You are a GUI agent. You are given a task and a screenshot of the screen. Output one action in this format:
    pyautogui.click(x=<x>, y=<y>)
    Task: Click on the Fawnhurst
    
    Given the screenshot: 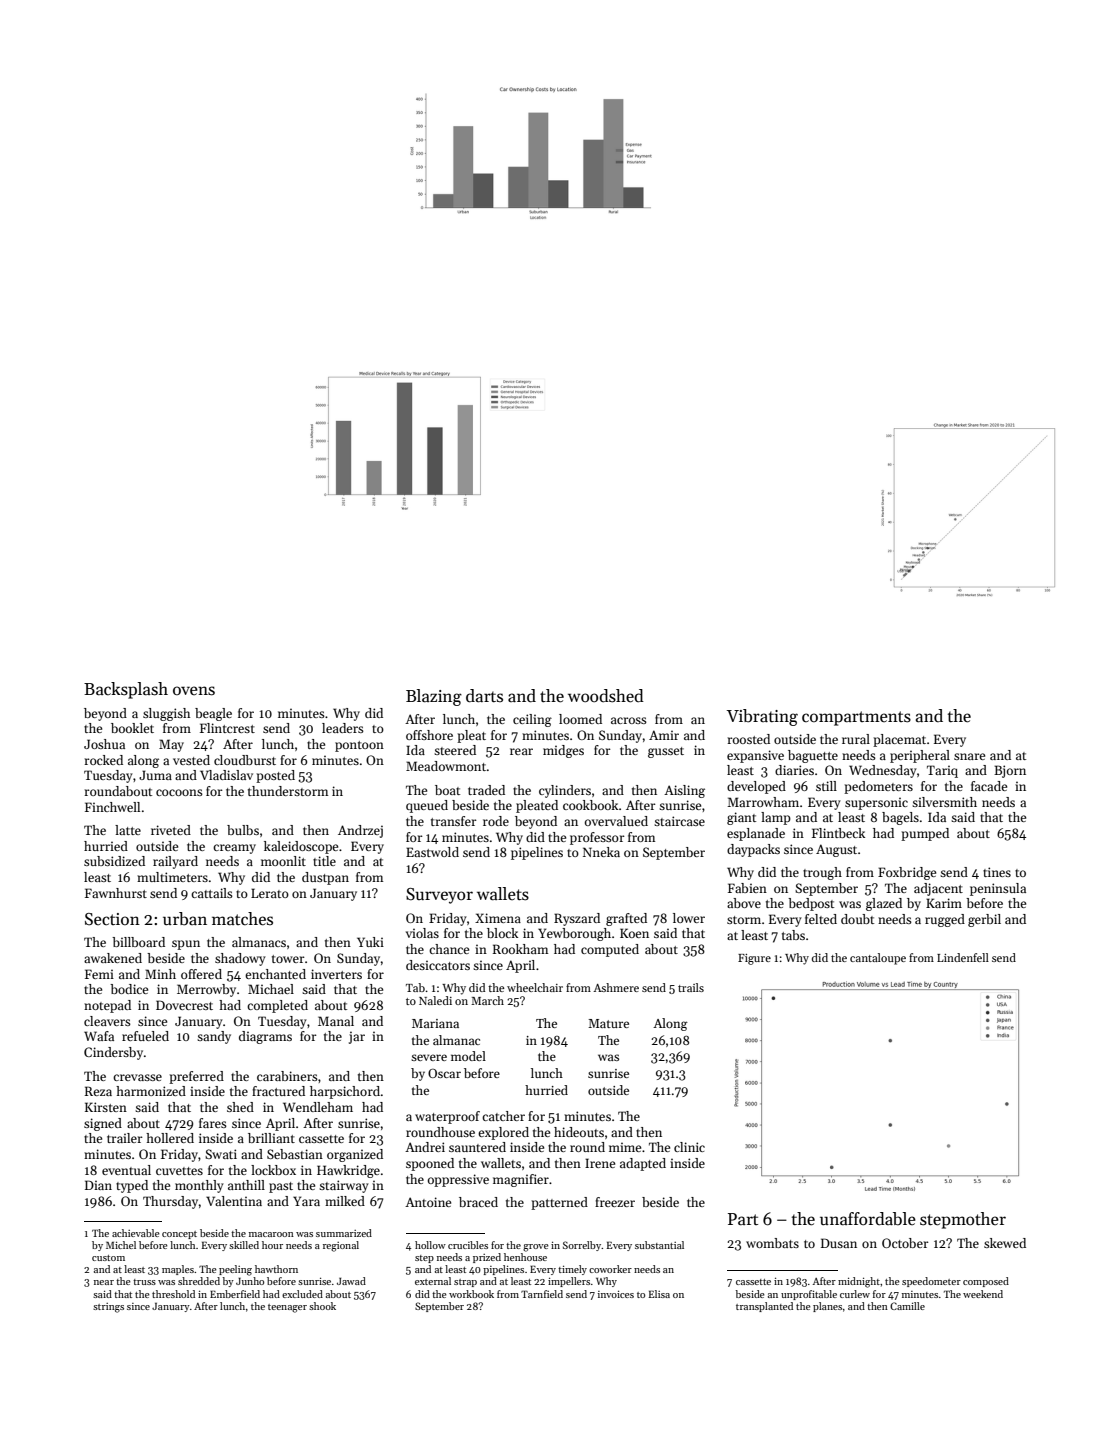 What is the action you would take?
    pyautogui.click(x=116, y=893)
